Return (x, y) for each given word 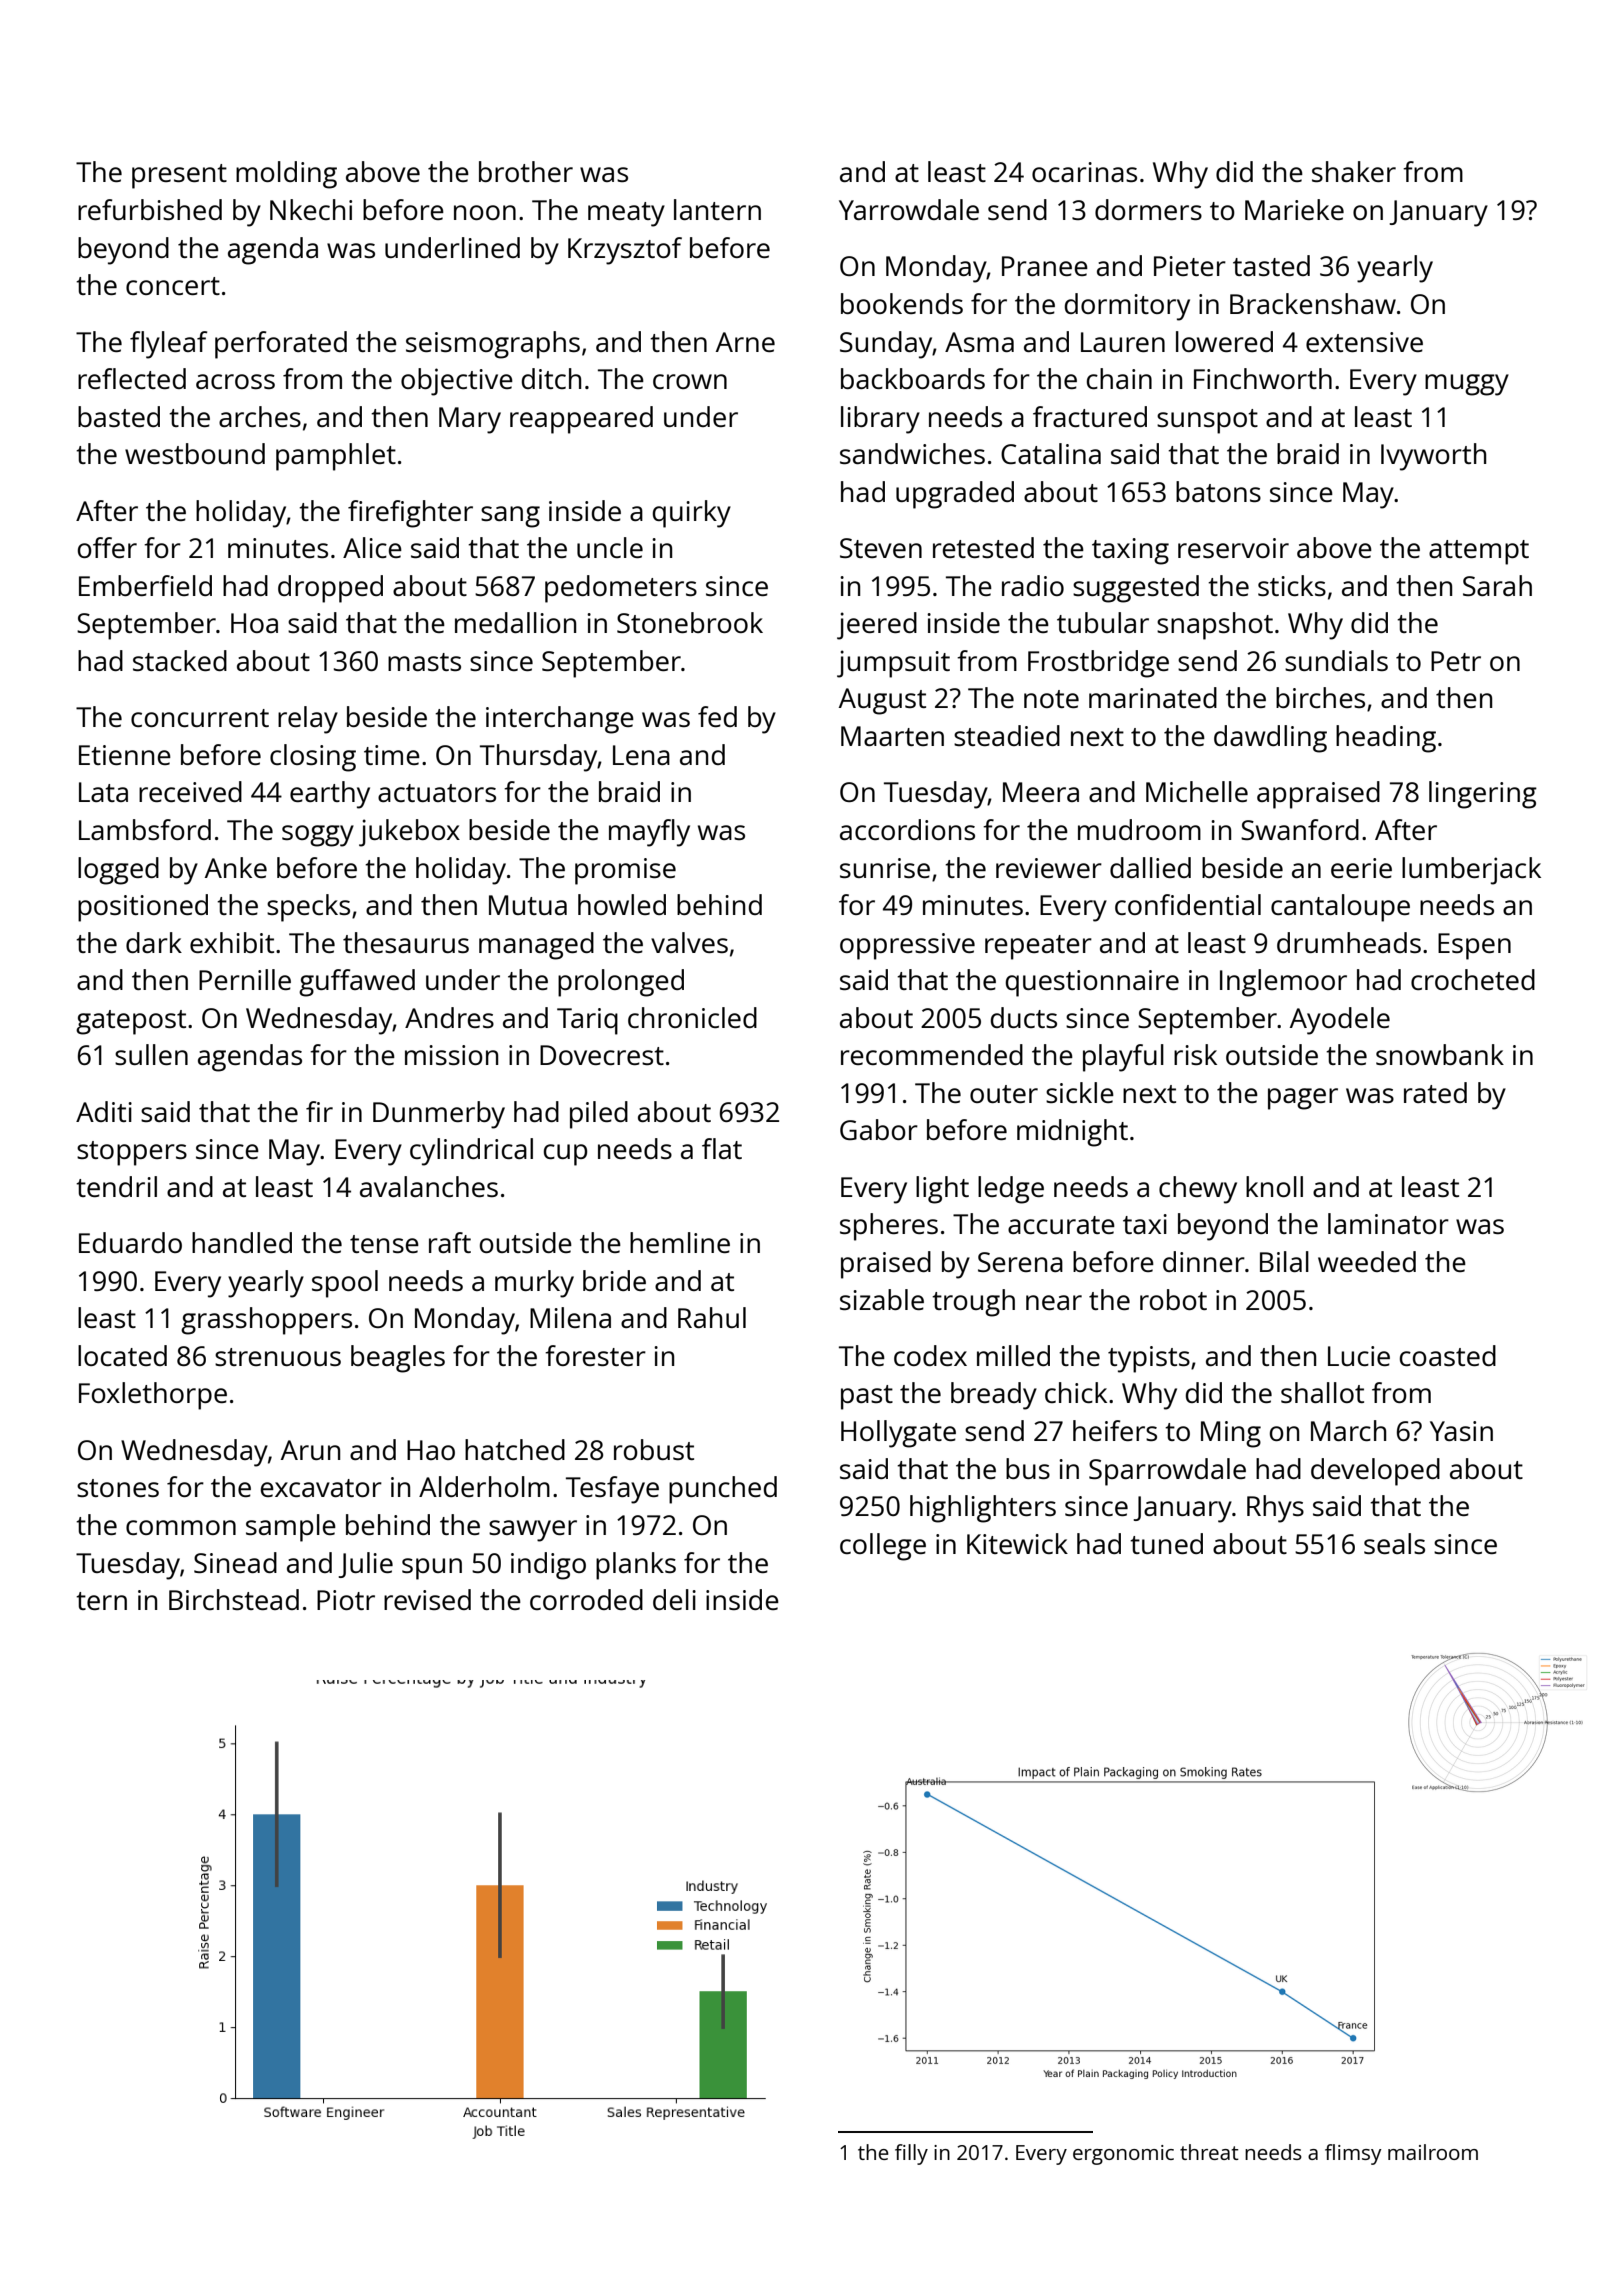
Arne (745, 342)
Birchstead (234, 1599)
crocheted (1473, 979)
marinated (1153, 697)
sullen (151, 1054)
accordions (907, 829)
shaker (1354, 171)
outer (1004, 1094)
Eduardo (130, 1242)
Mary (470, 420)
